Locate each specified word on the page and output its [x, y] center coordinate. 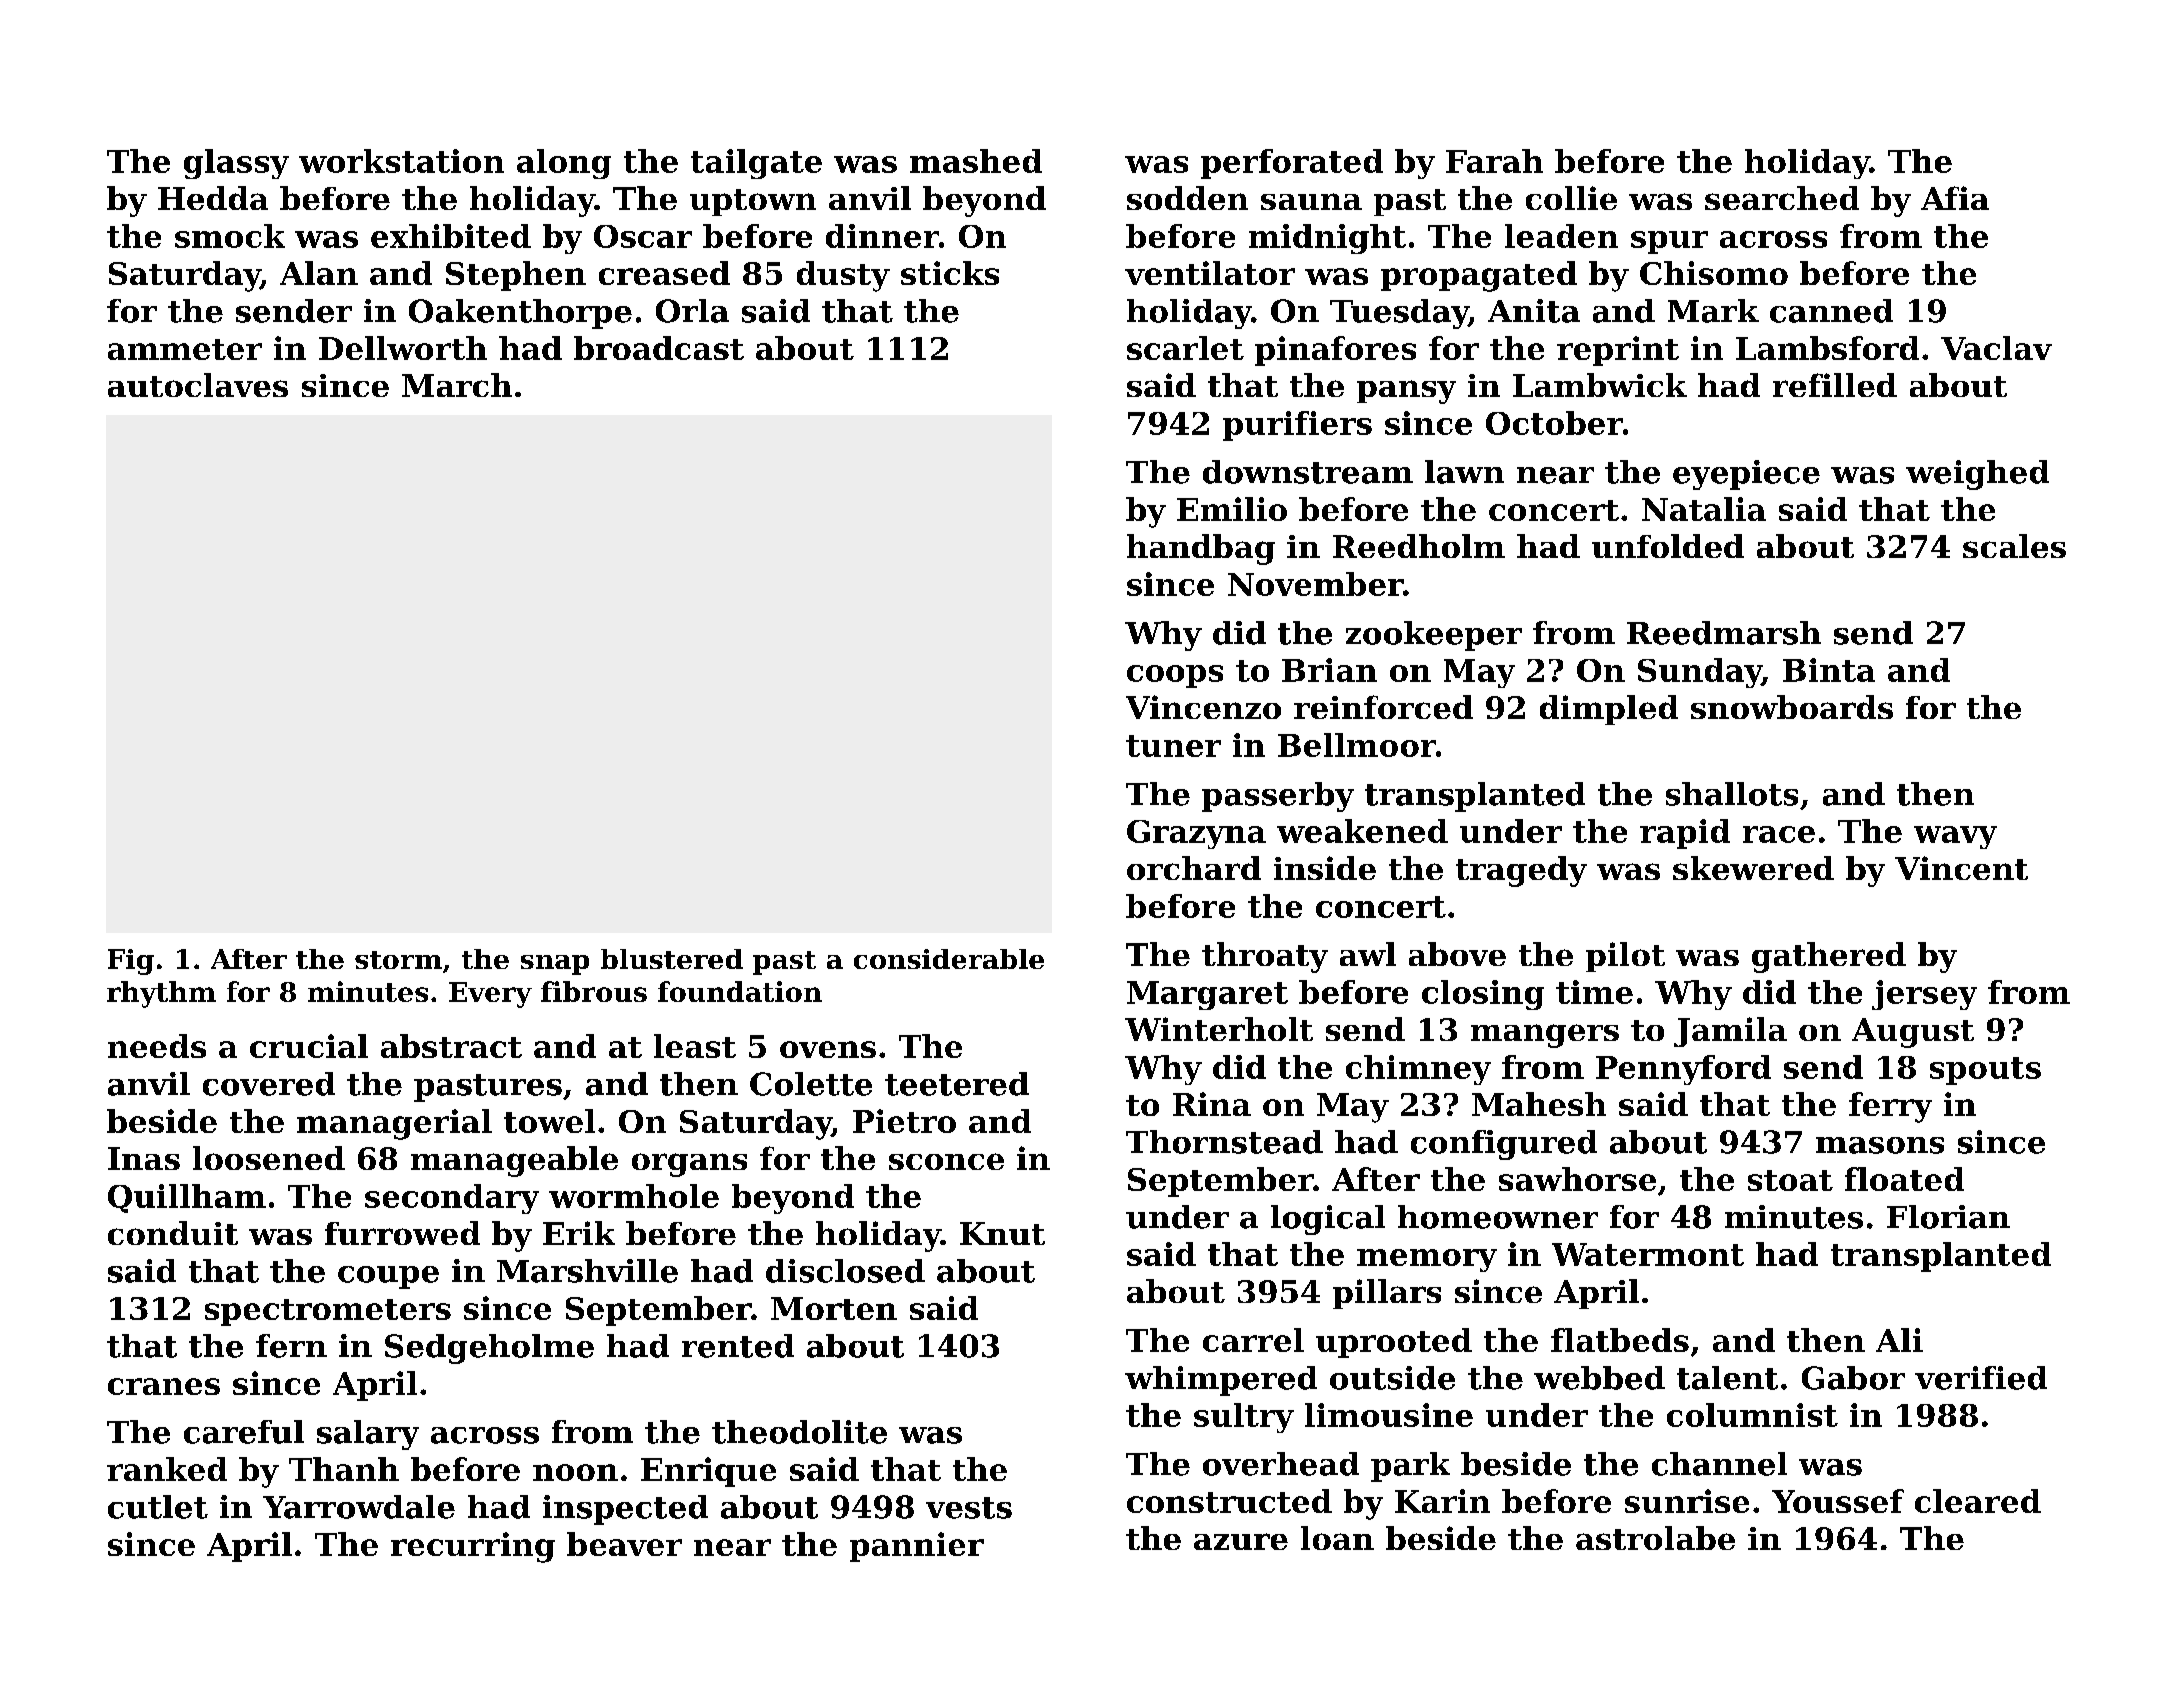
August [1913, 1033]
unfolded [1668, 546]
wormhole [634, 1196]
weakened [1362, 831]
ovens [828, 1049]
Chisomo [1714, 273]
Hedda [213, 198]
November [1315, 584]
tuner [1173, 746]
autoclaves [198, 385]
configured [1504, 1145]
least [695, 1046]
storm [398, 960]
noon [575, 1472]
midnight [1327, 239]
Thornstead [1224, 1142]
